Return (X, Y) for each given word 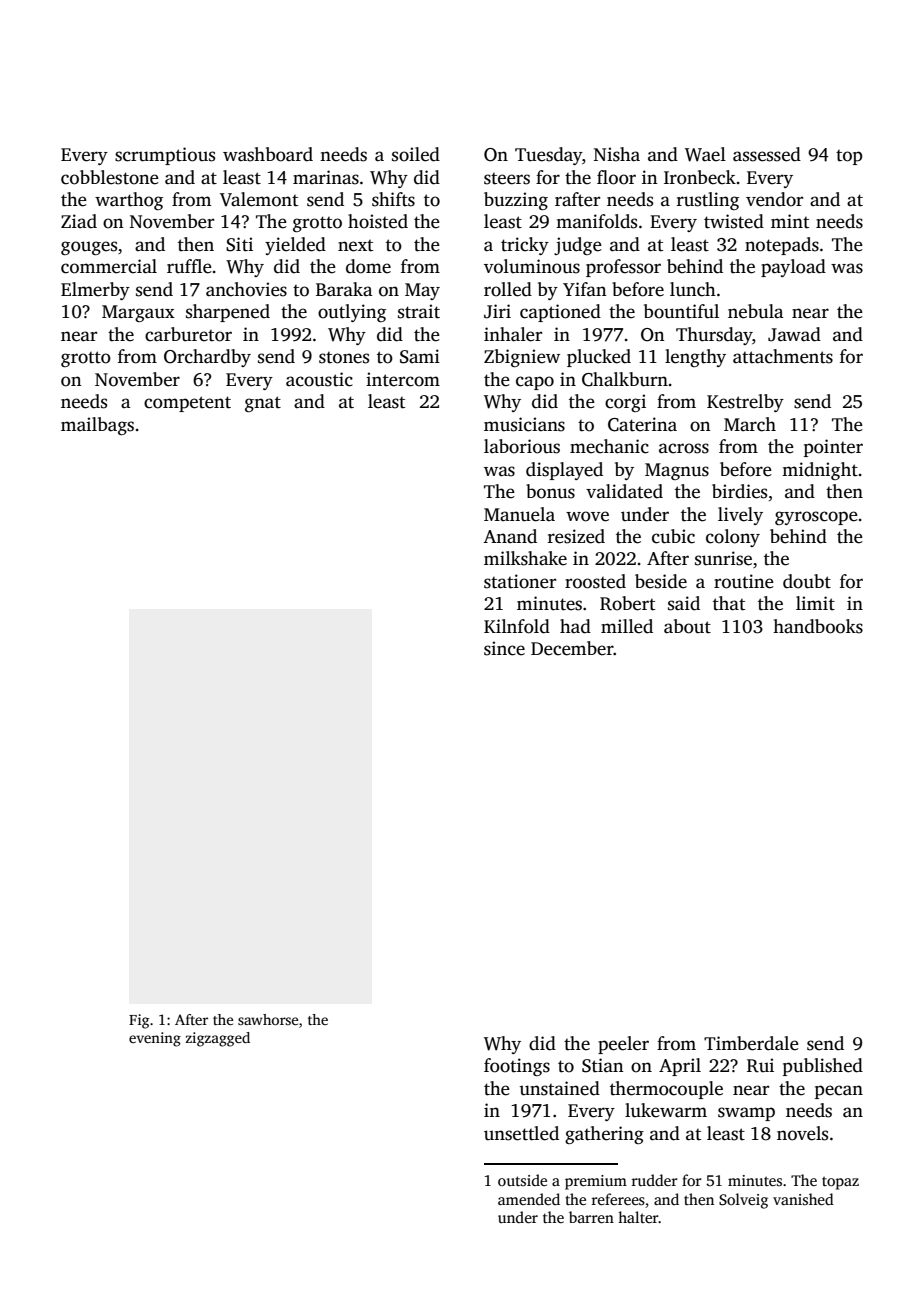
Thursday (714, 336)
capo (535, 383)
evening (155, 1039)
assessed (767, 154)
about (687, 626)
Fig (139, 1021)
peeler (623, 1045)
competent (187, 404)
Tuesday (548, 156)
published (823, 1067)
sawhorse (268, 1019)
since (504, 648)
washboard (268, 154)
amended (529, 1199)
